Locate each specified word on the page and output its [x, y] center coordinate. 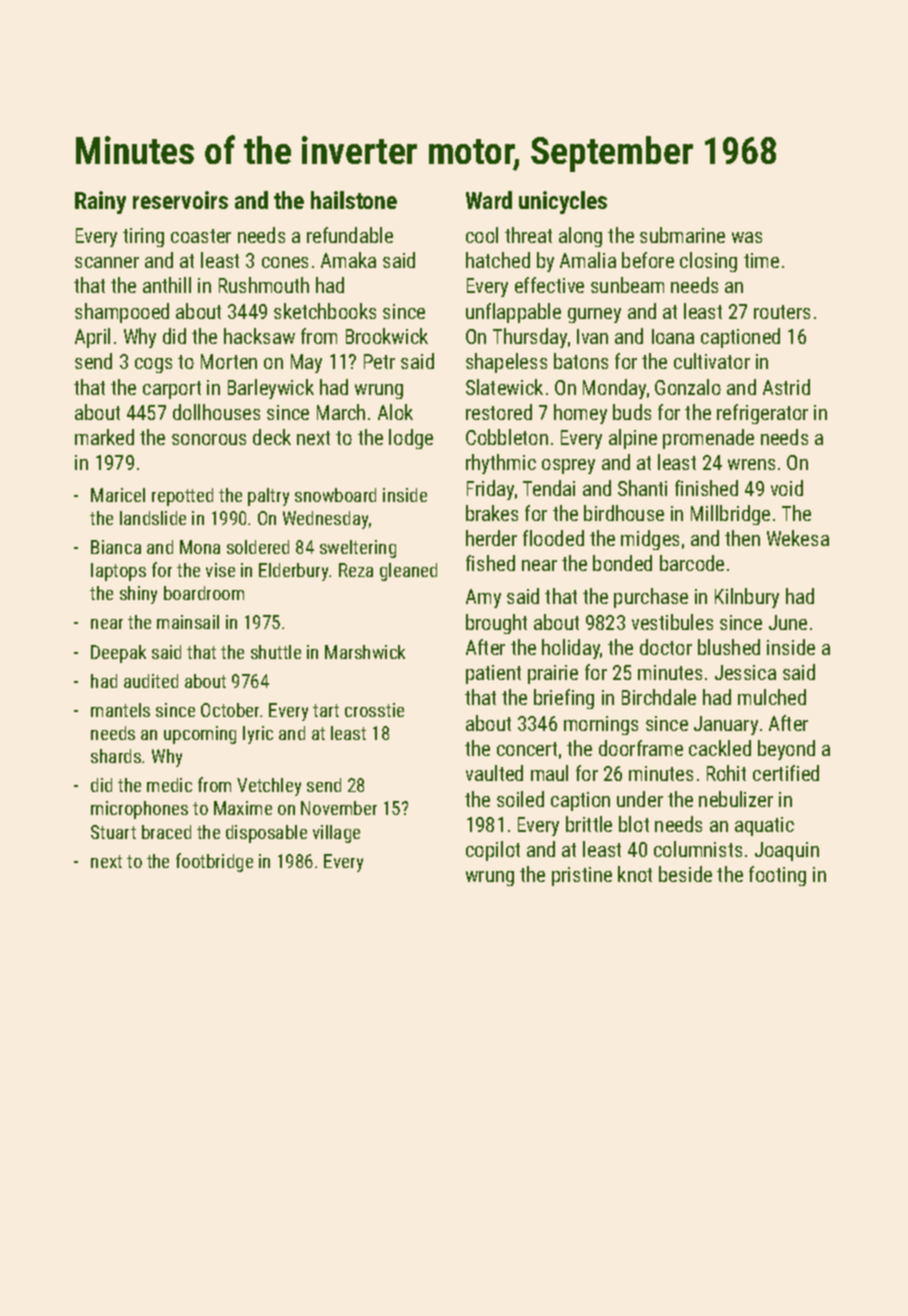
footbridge [214, 862]
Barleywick [271, 389]
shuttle [276, 652]
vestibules [672, 622]
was [747, 237]
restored [499, 412]
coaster [201, 236]
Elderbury [294, 572]
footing [777, 876]
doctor [666, 647]
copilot [493, 851]
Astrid [786, 387]
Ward [489, 200]
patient [493, 674]
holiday [571, 649]
